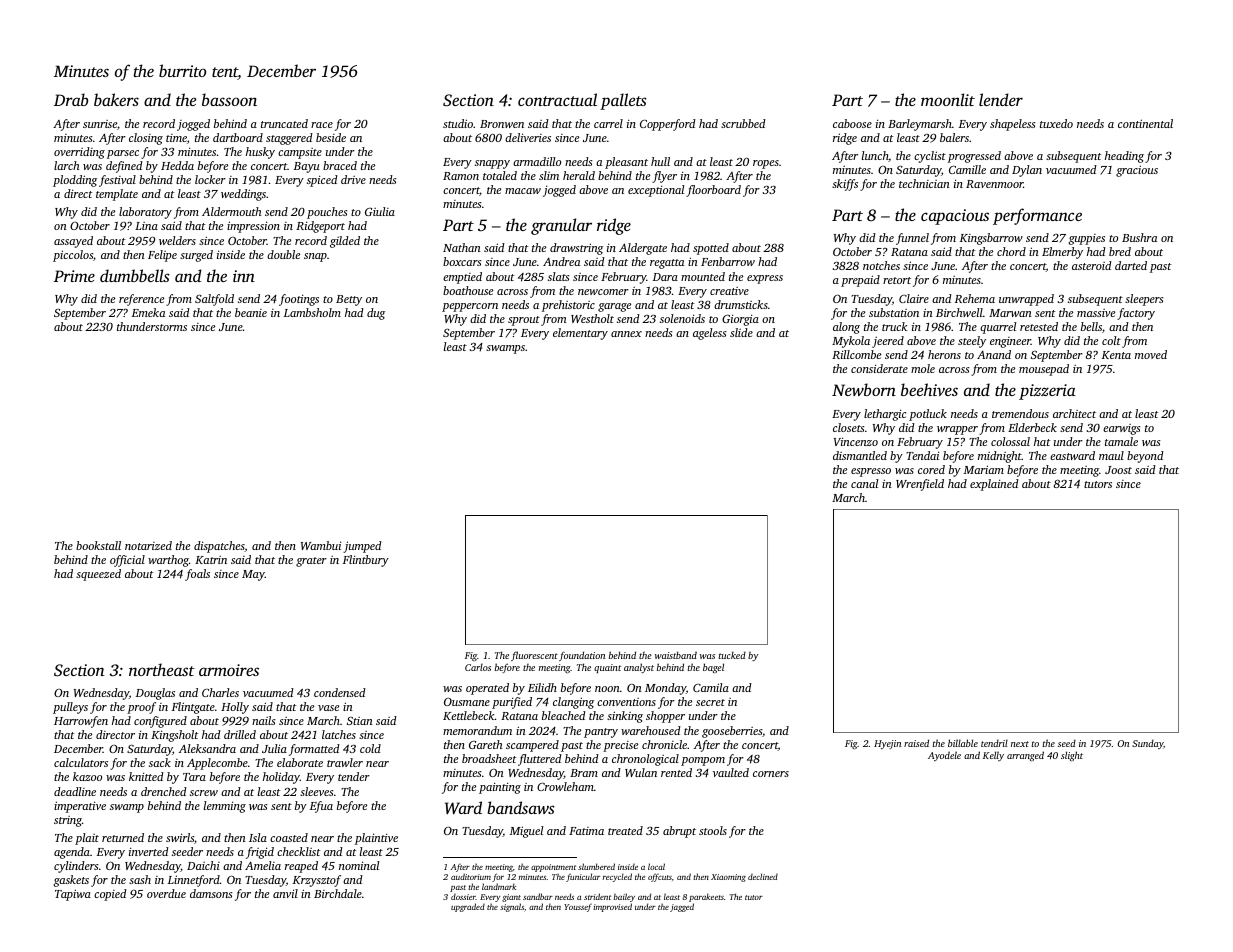 Image resolution: width=1233 pixels, height=952 pixels. What do you see at coordinates (225, 807) in the screenshot?
I see `lemming` at bounding box center [225, 807].
